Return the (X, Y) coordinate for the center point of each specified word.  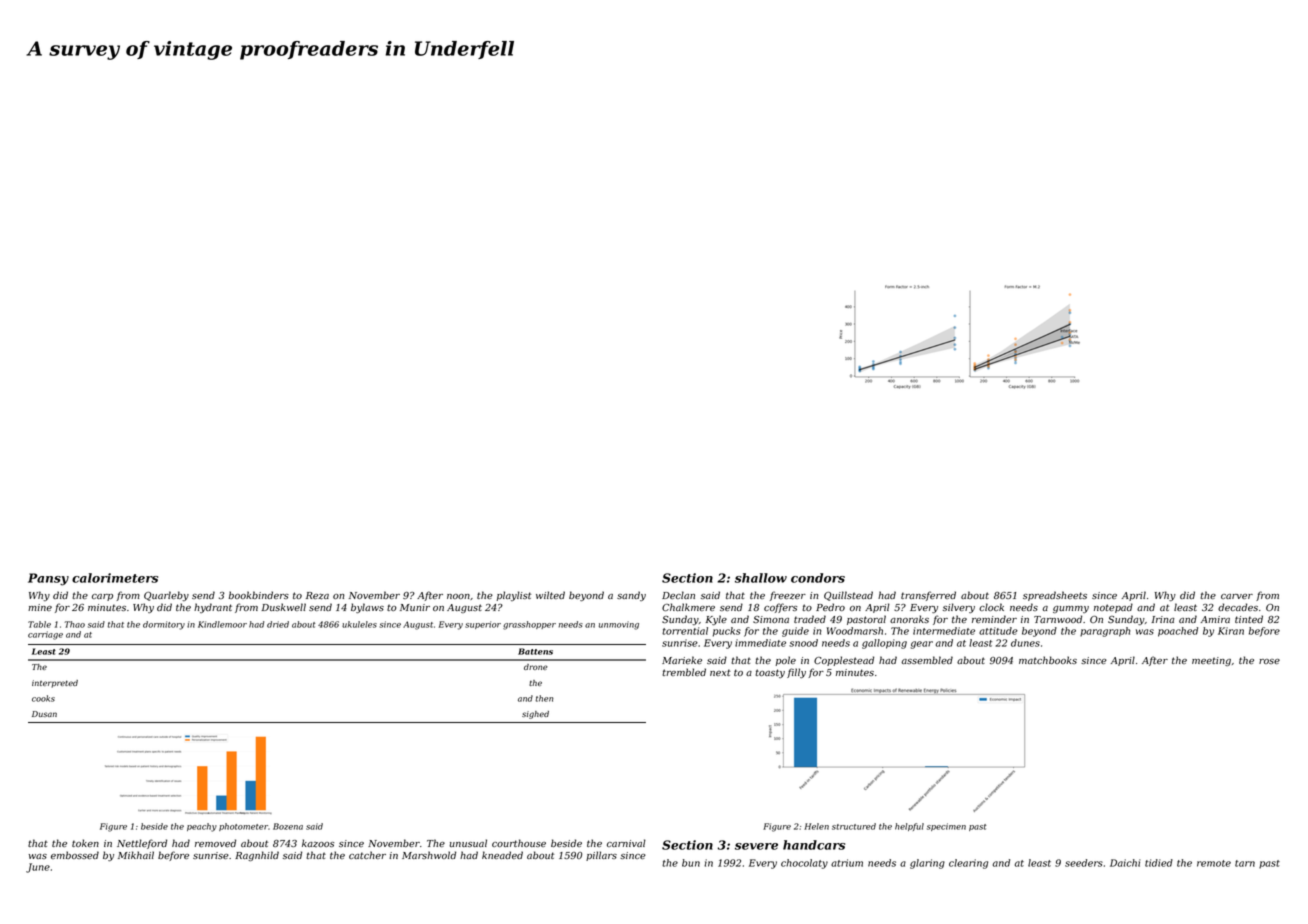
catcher (367, 855)
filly (796, 673)
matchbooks (1048, 660)
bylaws (367, 608)
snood (803, 643)
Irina (1162, 619)
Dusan (44, 714)
